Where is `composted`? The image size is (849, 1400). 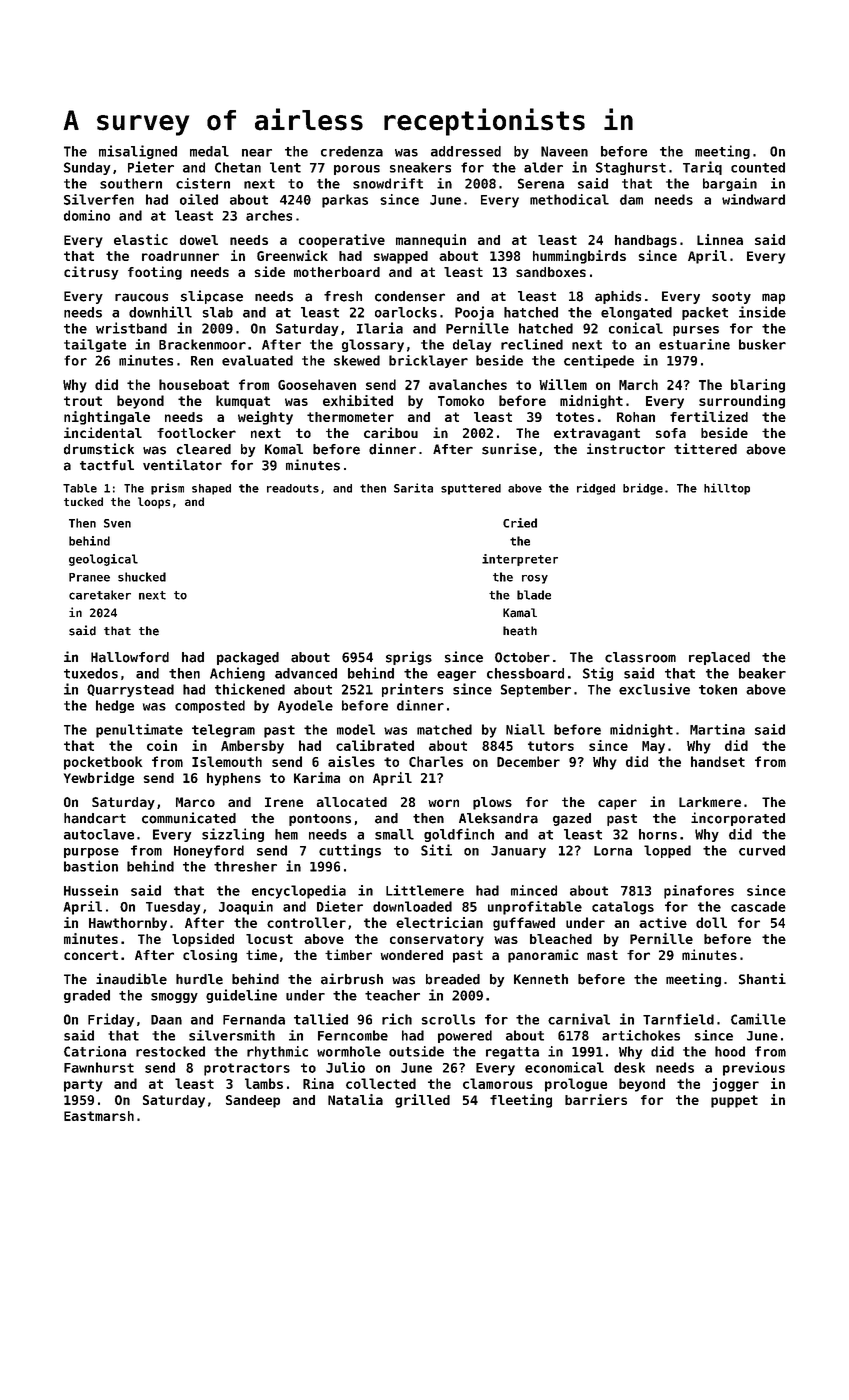
composted is located at coordinates (210, 706).
